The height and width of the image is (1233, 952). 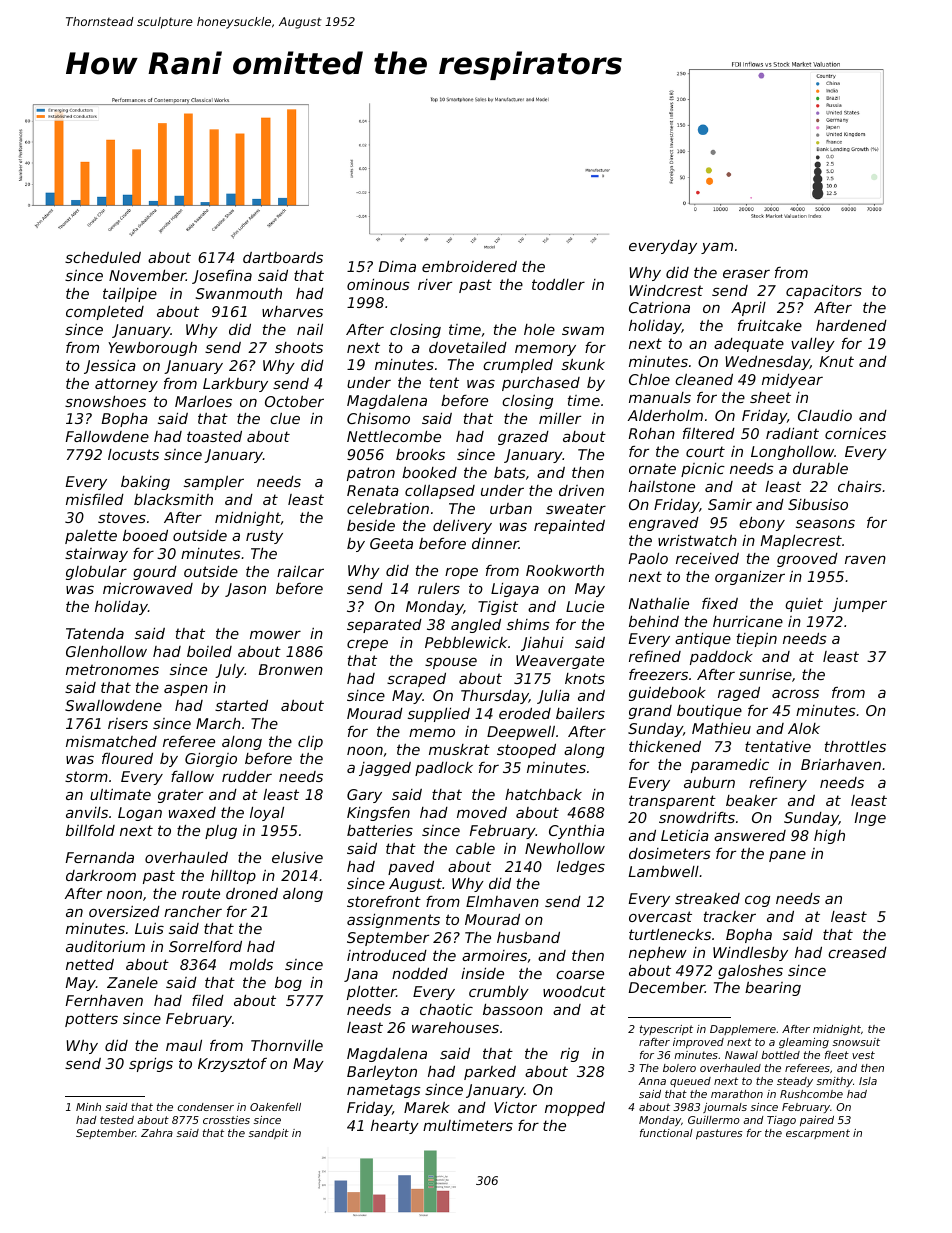 I want to click on nodded, so click(x=420, y=973).
